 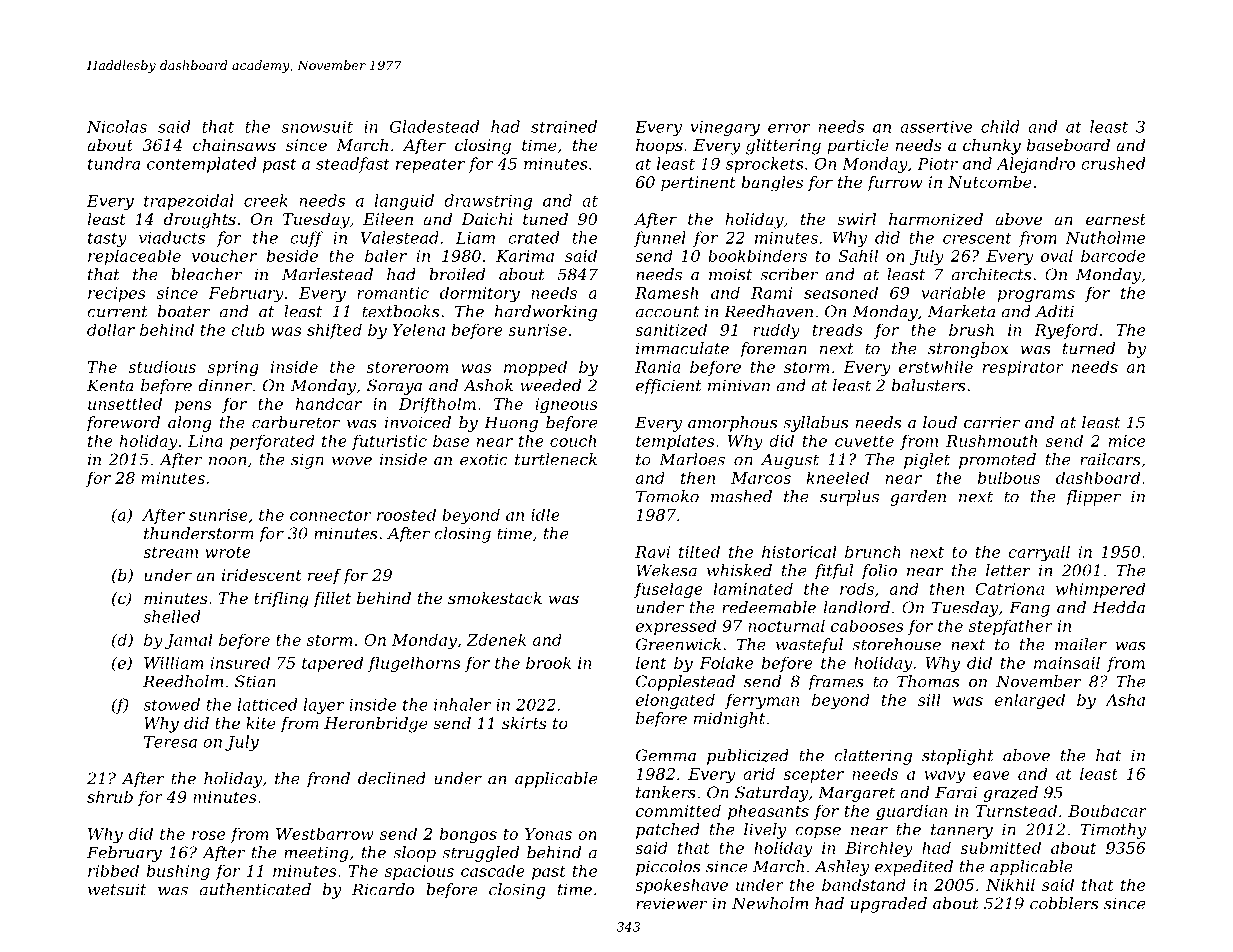 What do you see at coordinates (958, 757) in the document?
I see `stoplight` at bounding box center [958, 757].
